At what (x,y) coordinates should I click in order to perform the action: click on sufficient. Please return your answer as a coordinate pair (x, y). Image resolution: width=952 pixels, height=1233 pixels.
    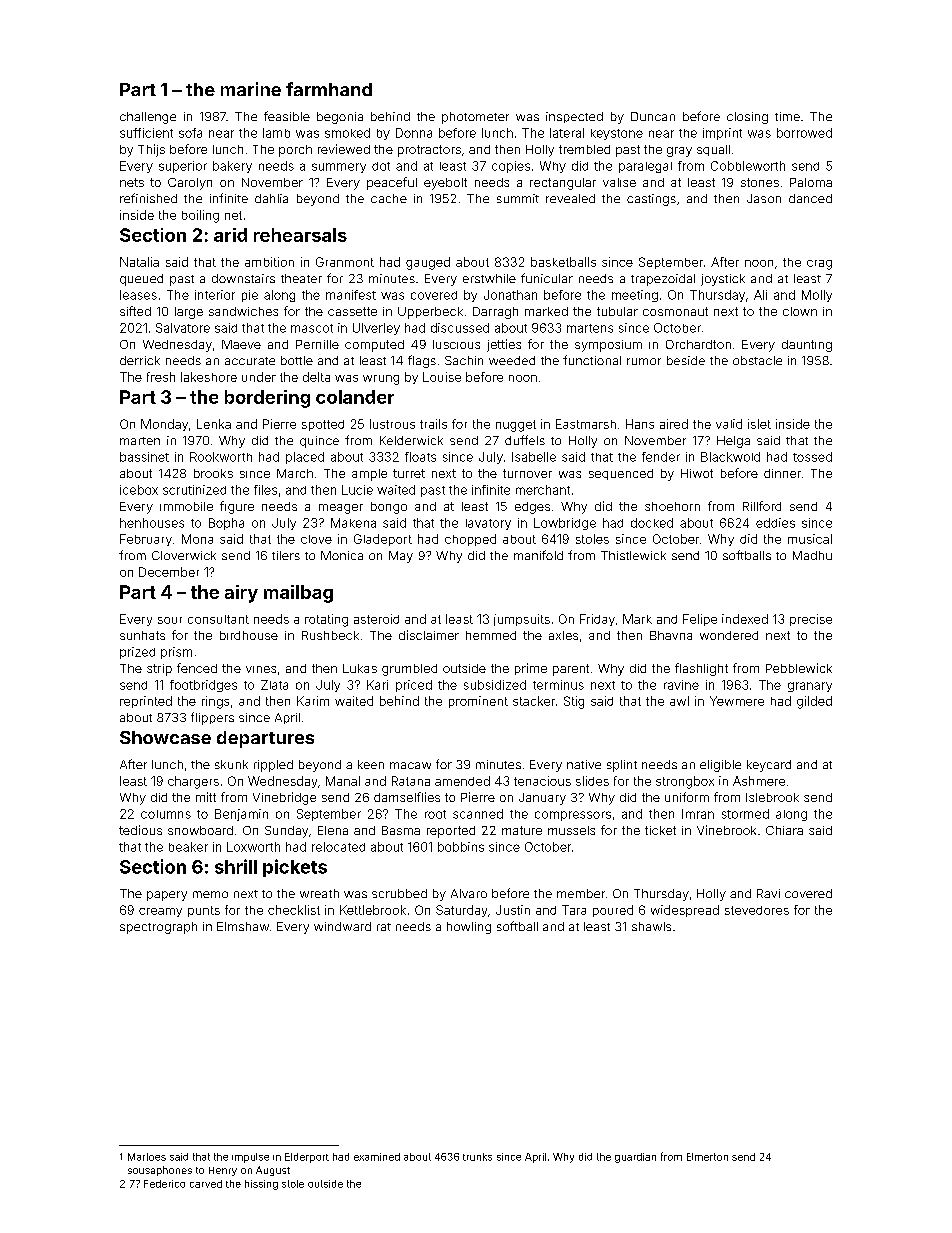
    Looking at the image, I should click on (146, 133).
